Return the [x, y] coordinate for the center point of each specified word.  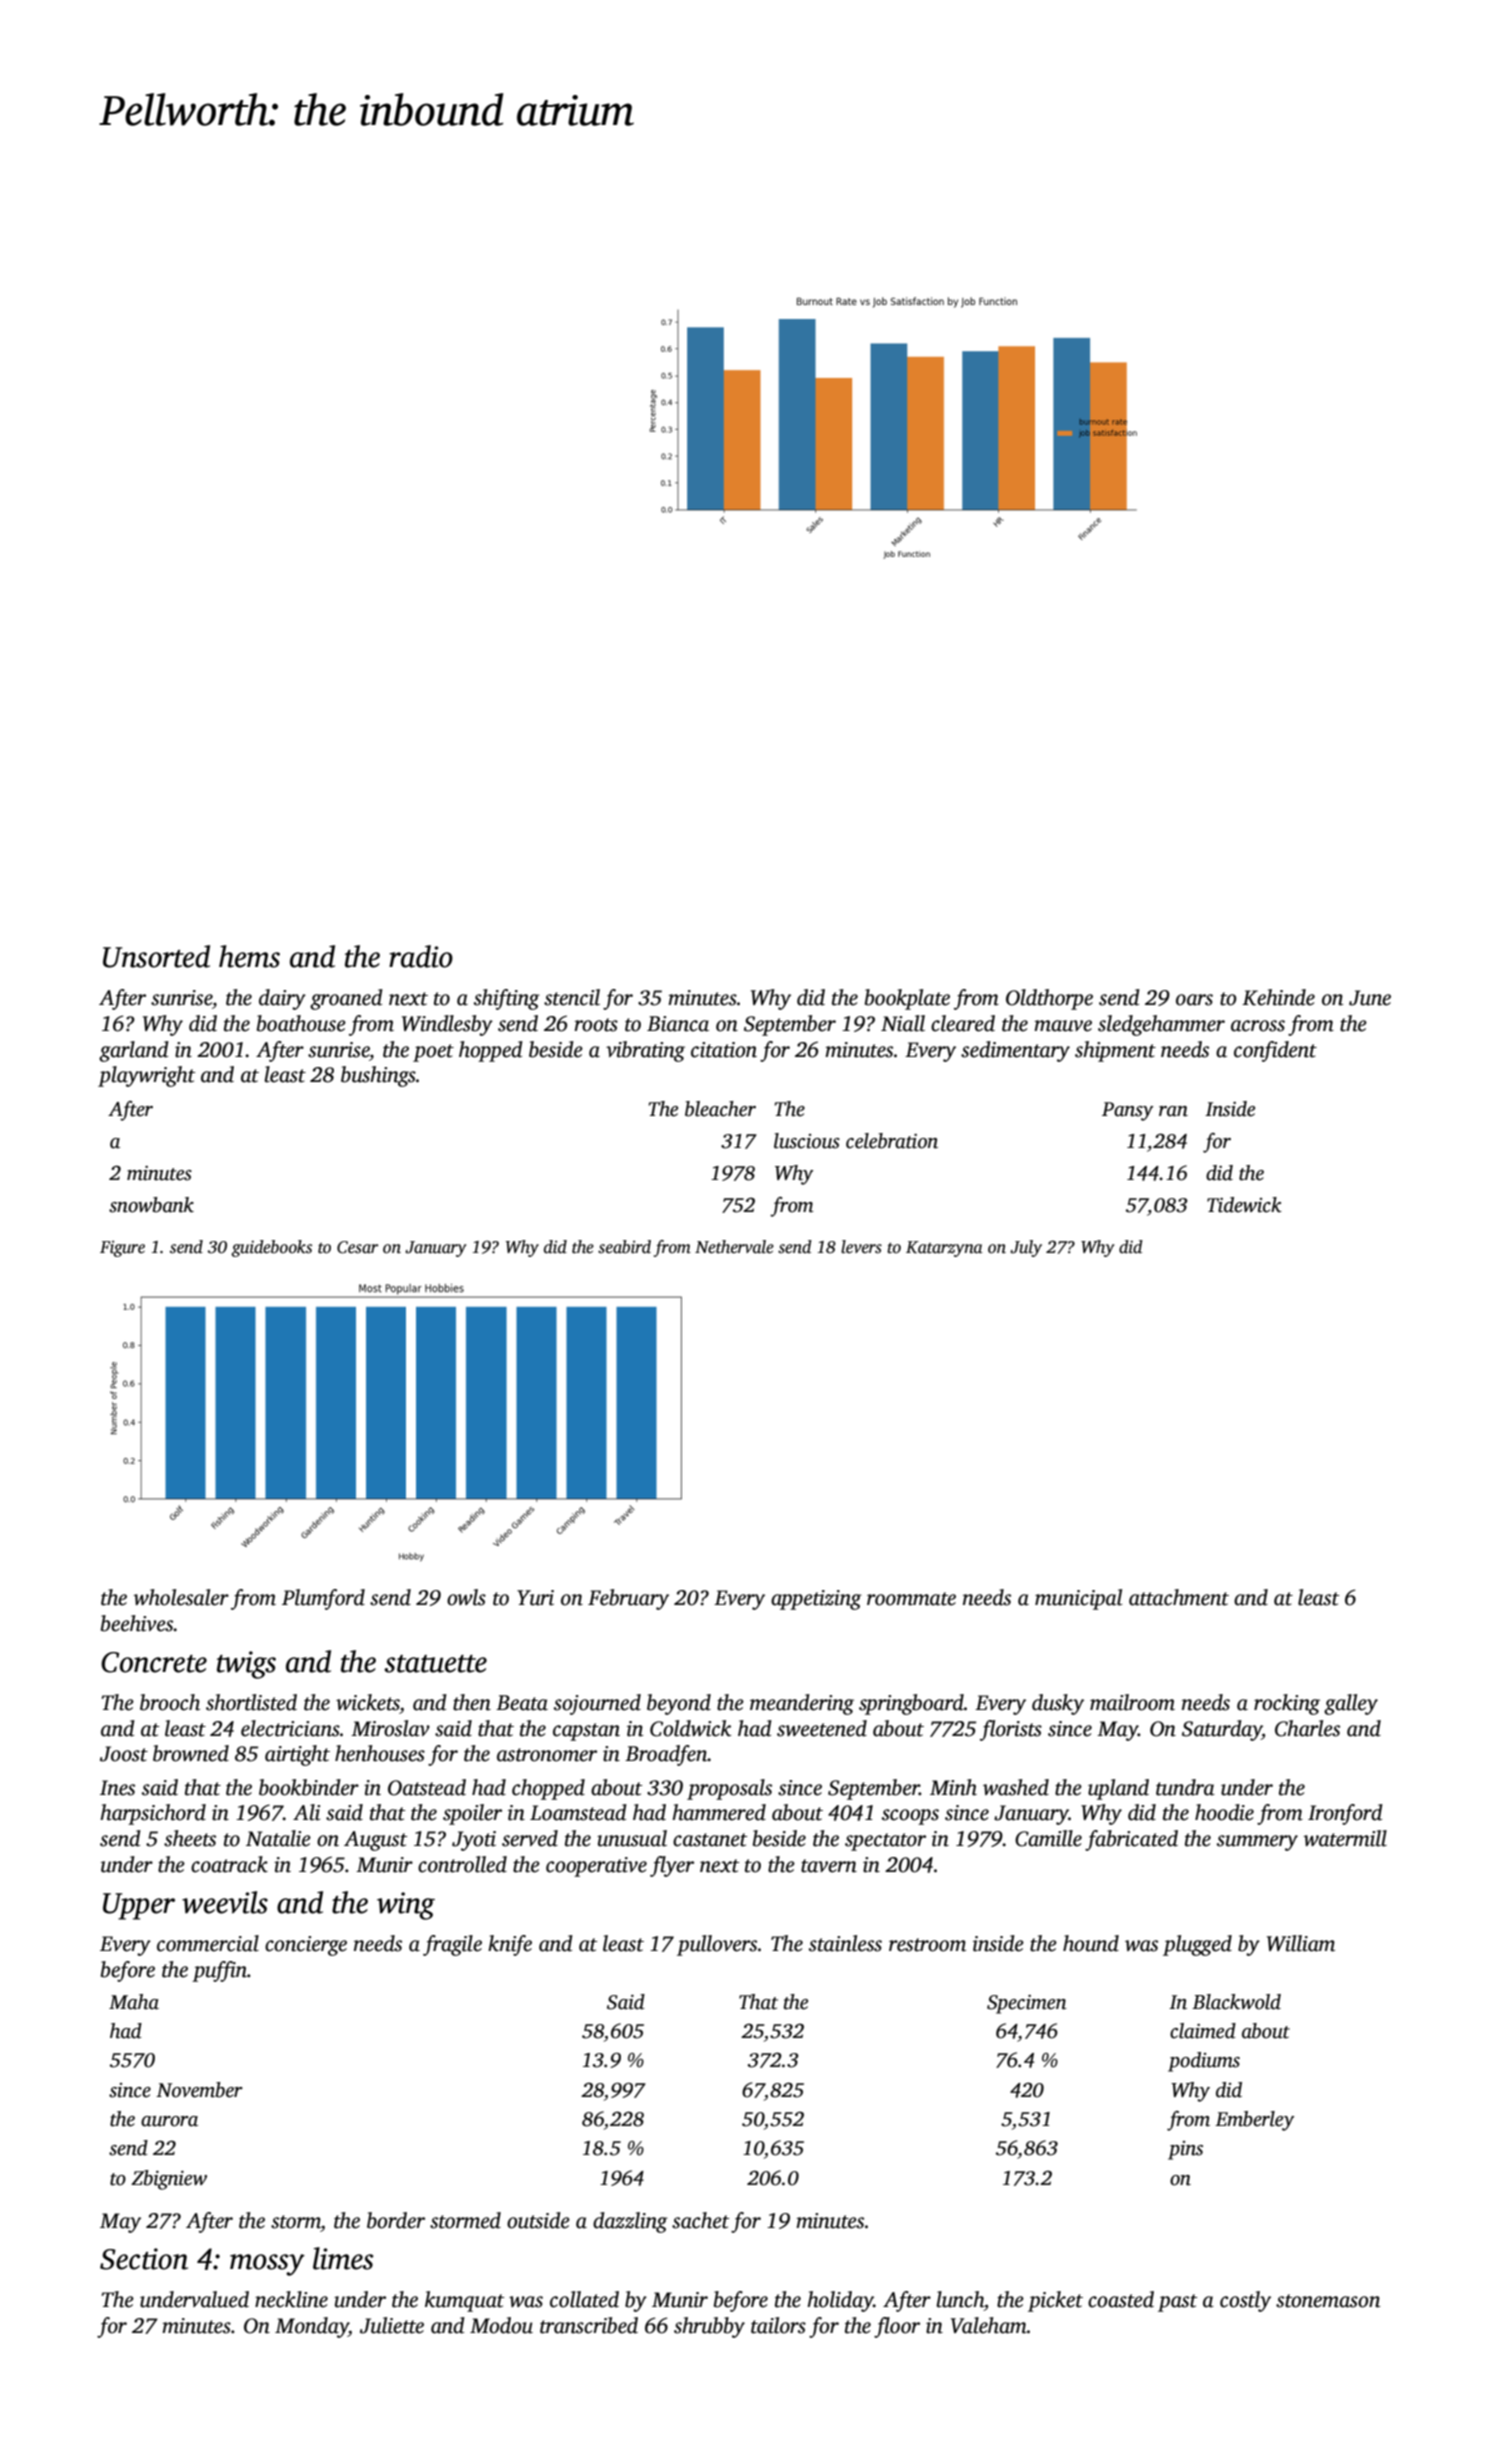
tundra [1185, 1787]
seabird [624, 1247]
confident [1275, 1051]
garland [134, 1051]
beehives [137, 1623]
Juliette [392, 2325]
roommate [911, 1599]
